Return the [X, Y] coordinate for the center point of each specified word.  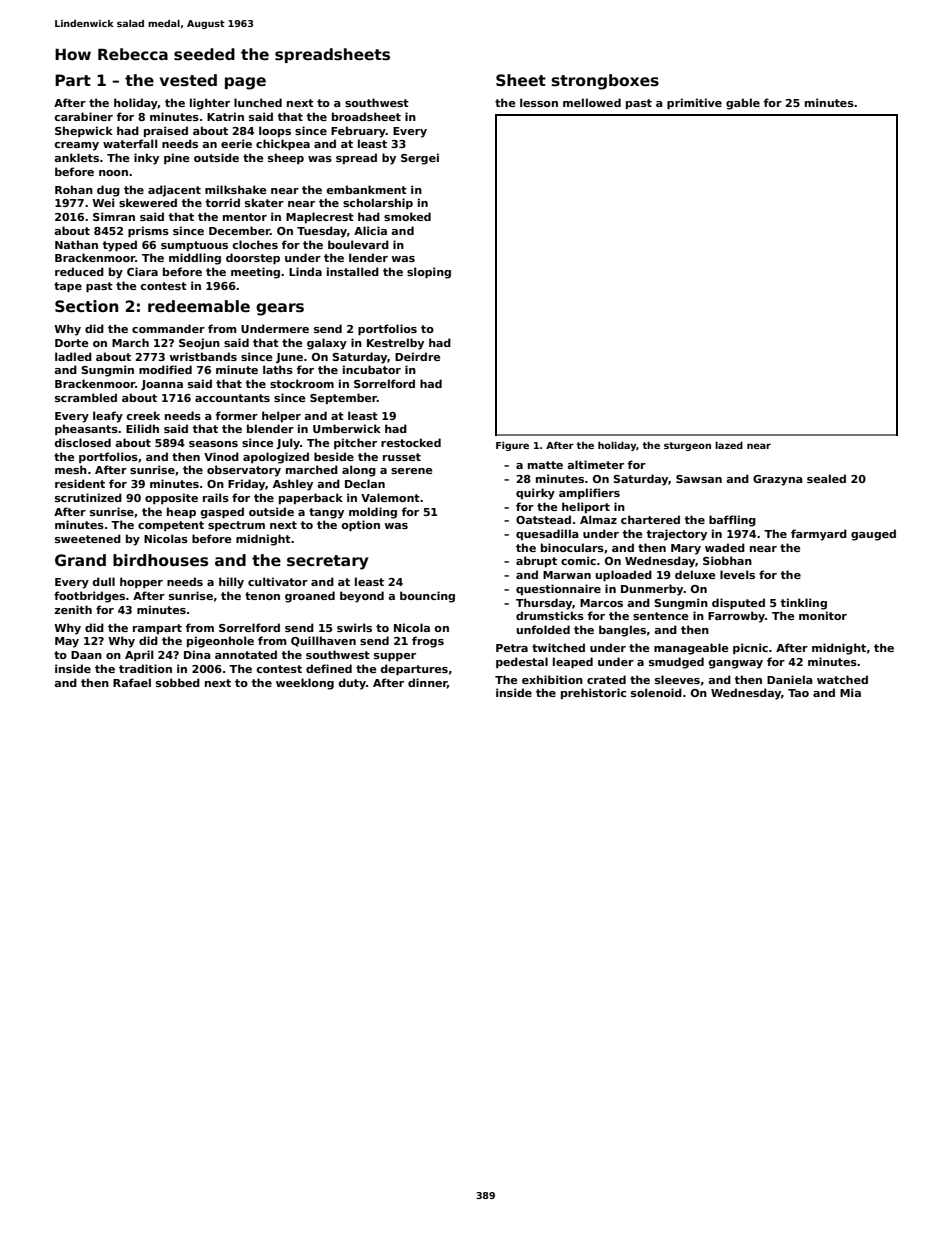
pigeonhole [220, 642]
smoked [407, 216]
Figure [512, 446]
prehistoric [593, 693]
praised [166, 131]
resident [80, 483]
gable [743, 104]
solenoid [656, 692]
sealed [826, 478]
